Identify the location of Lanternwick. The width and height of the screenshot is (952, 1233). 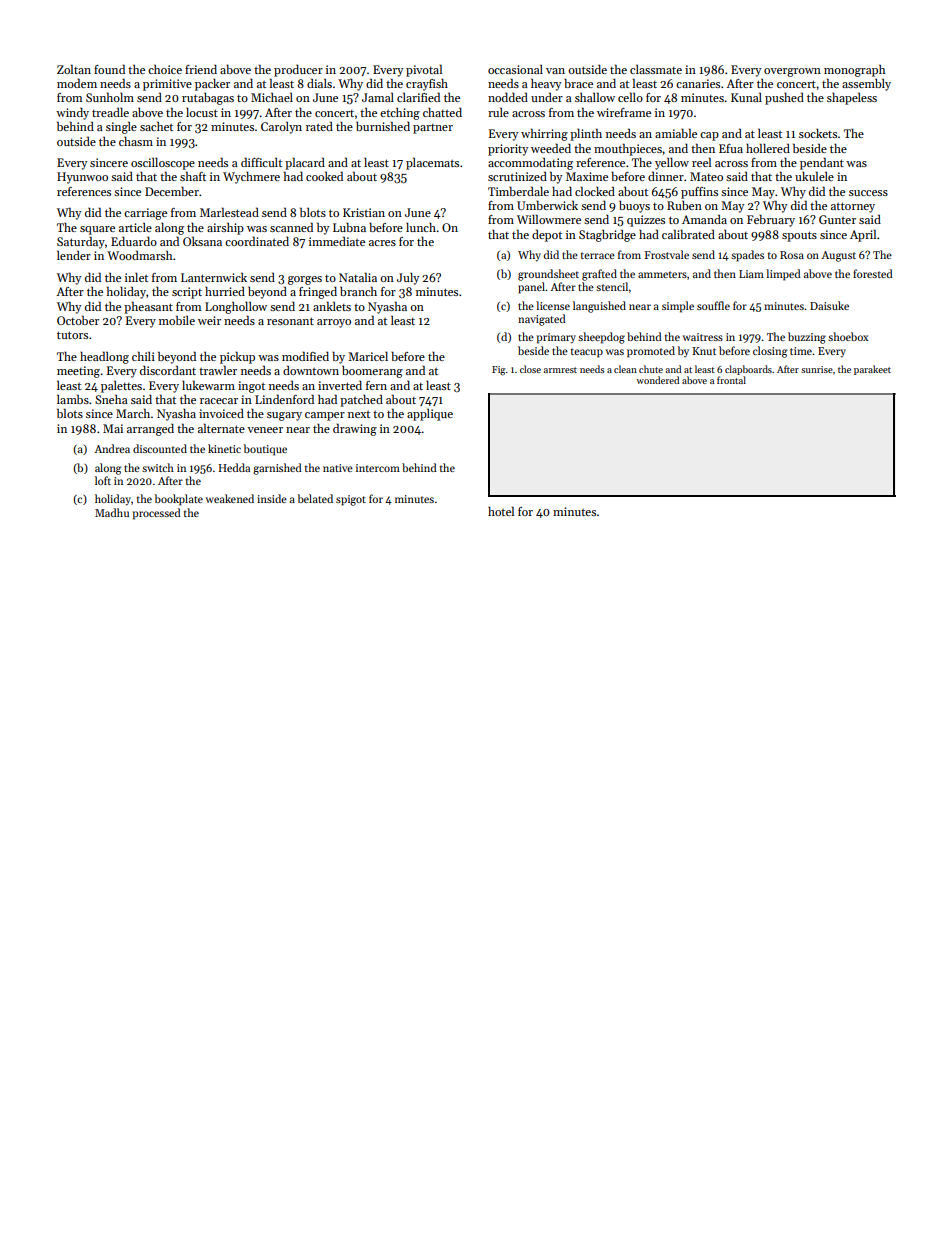
(214, 277).
